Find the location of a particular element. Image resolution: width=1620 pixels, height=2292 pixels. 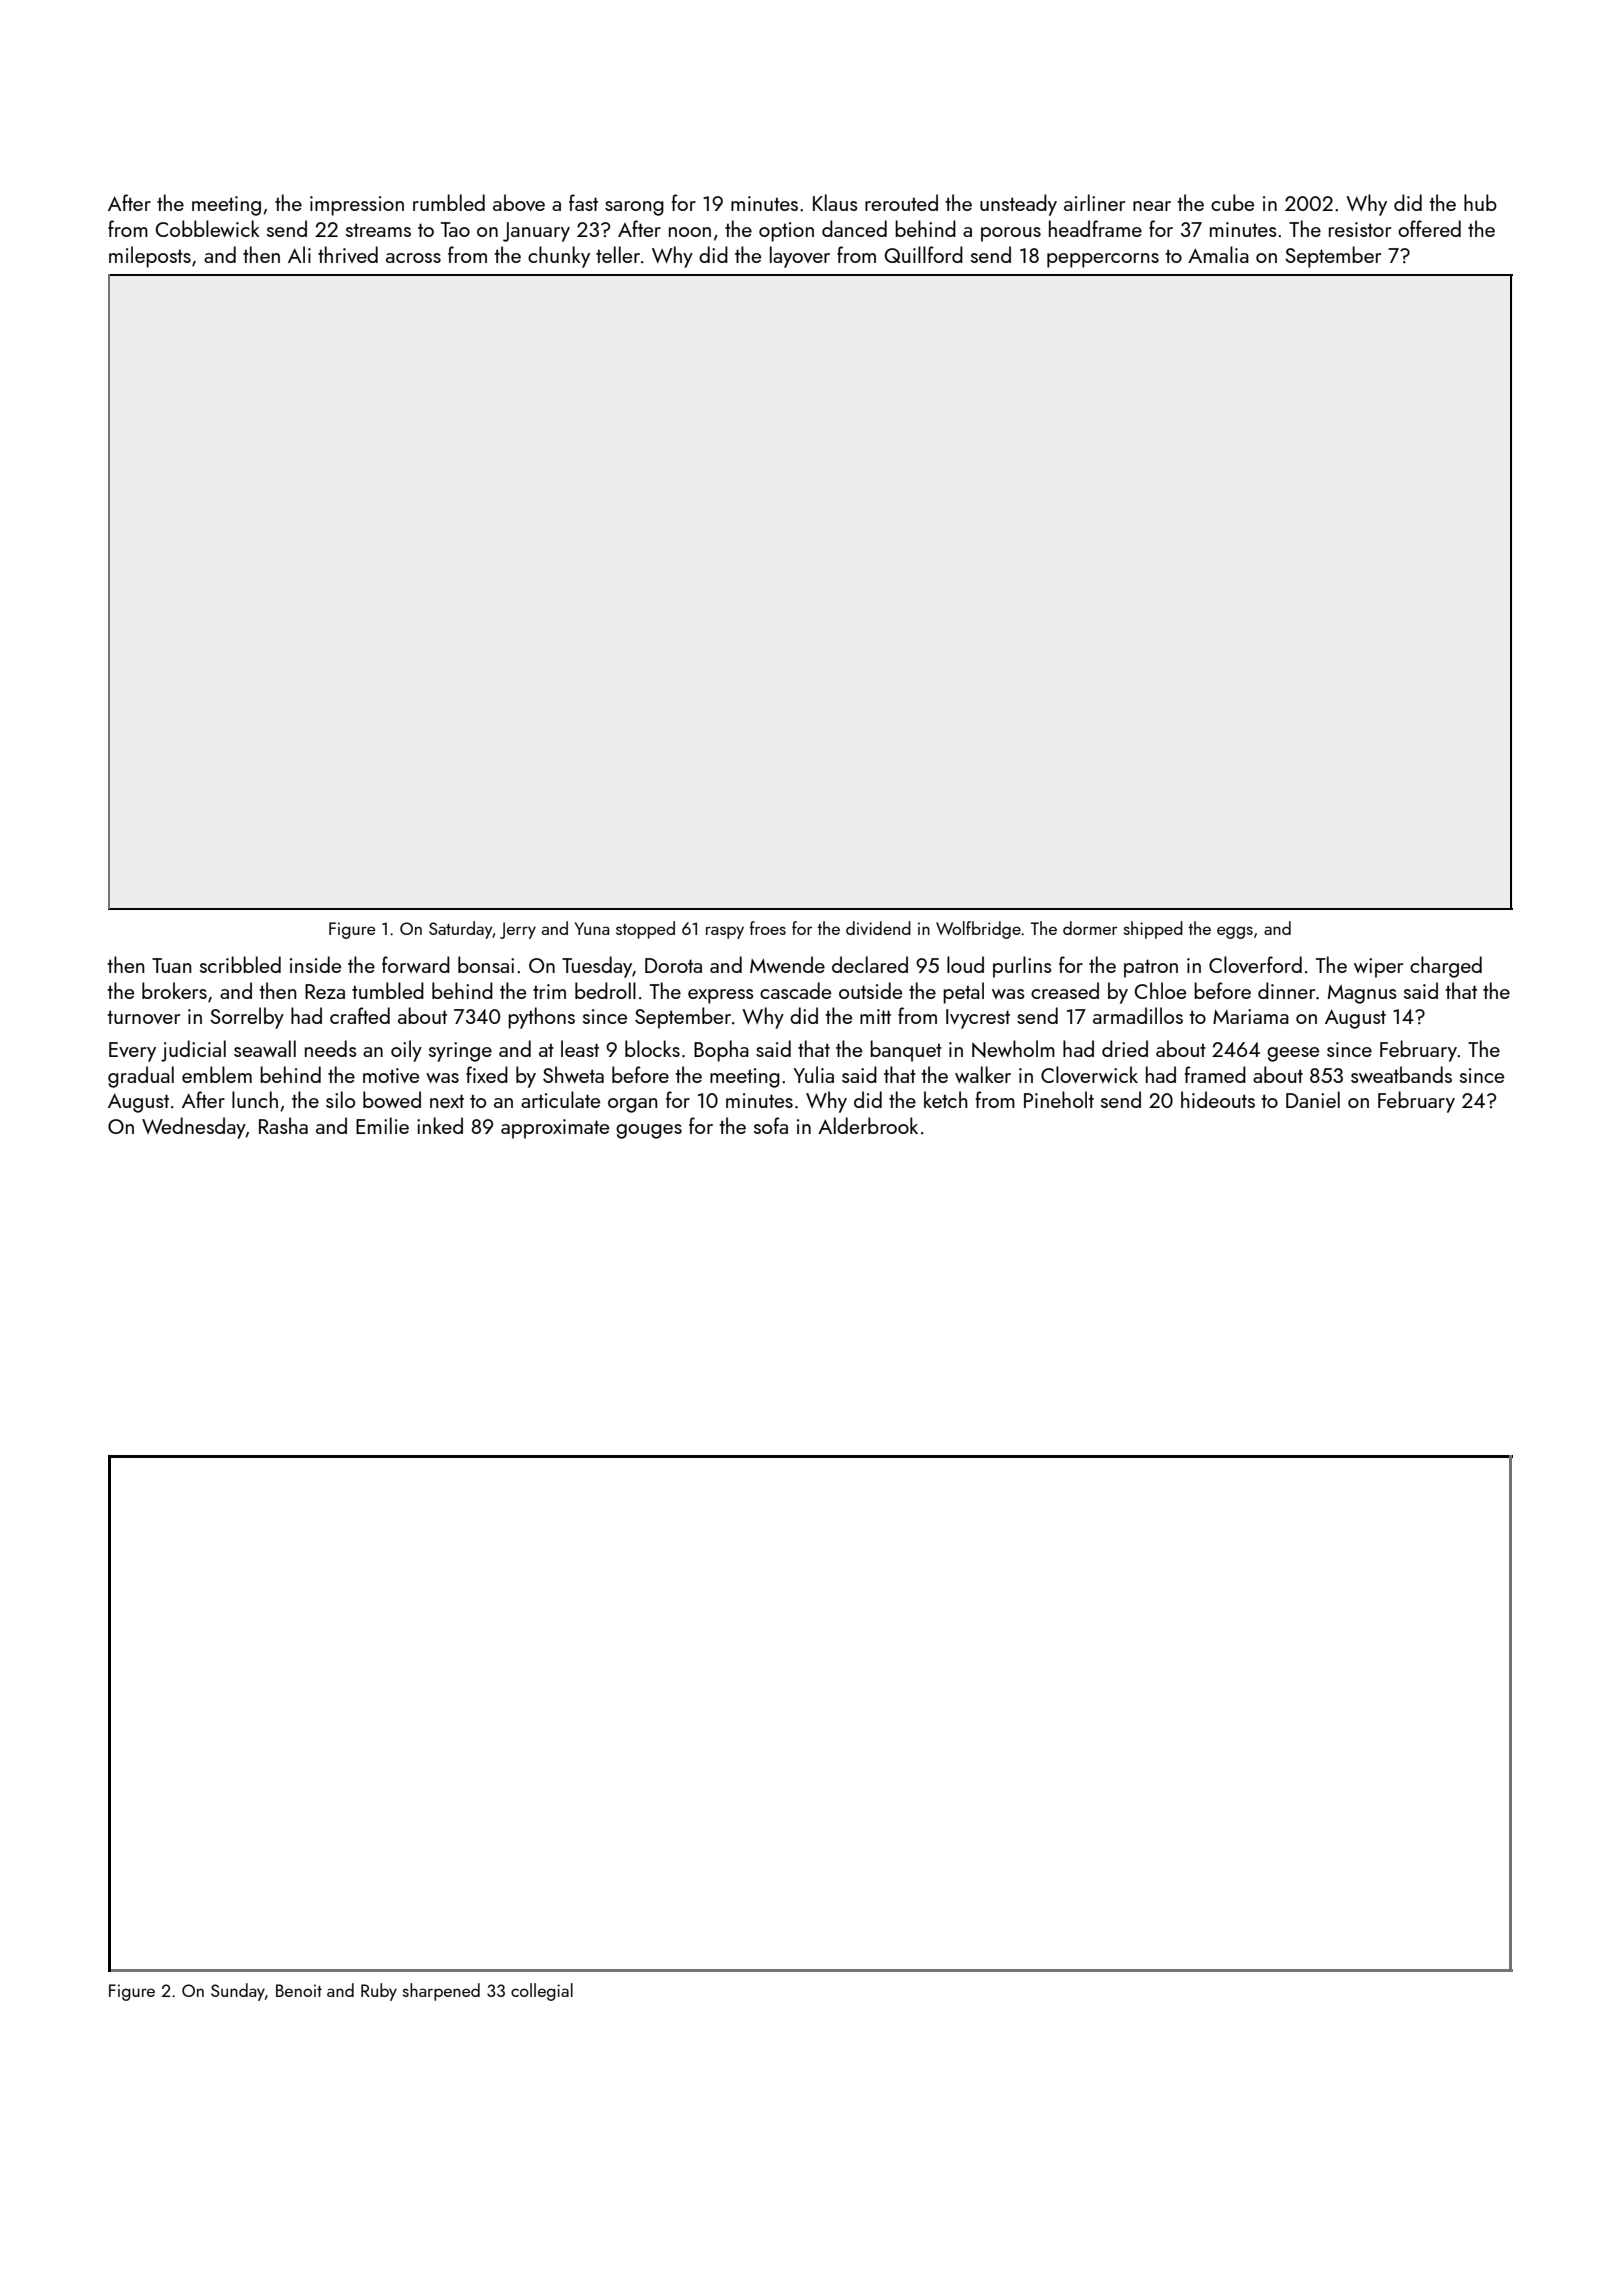

Amalia is located at coordinates (1218, 254).
